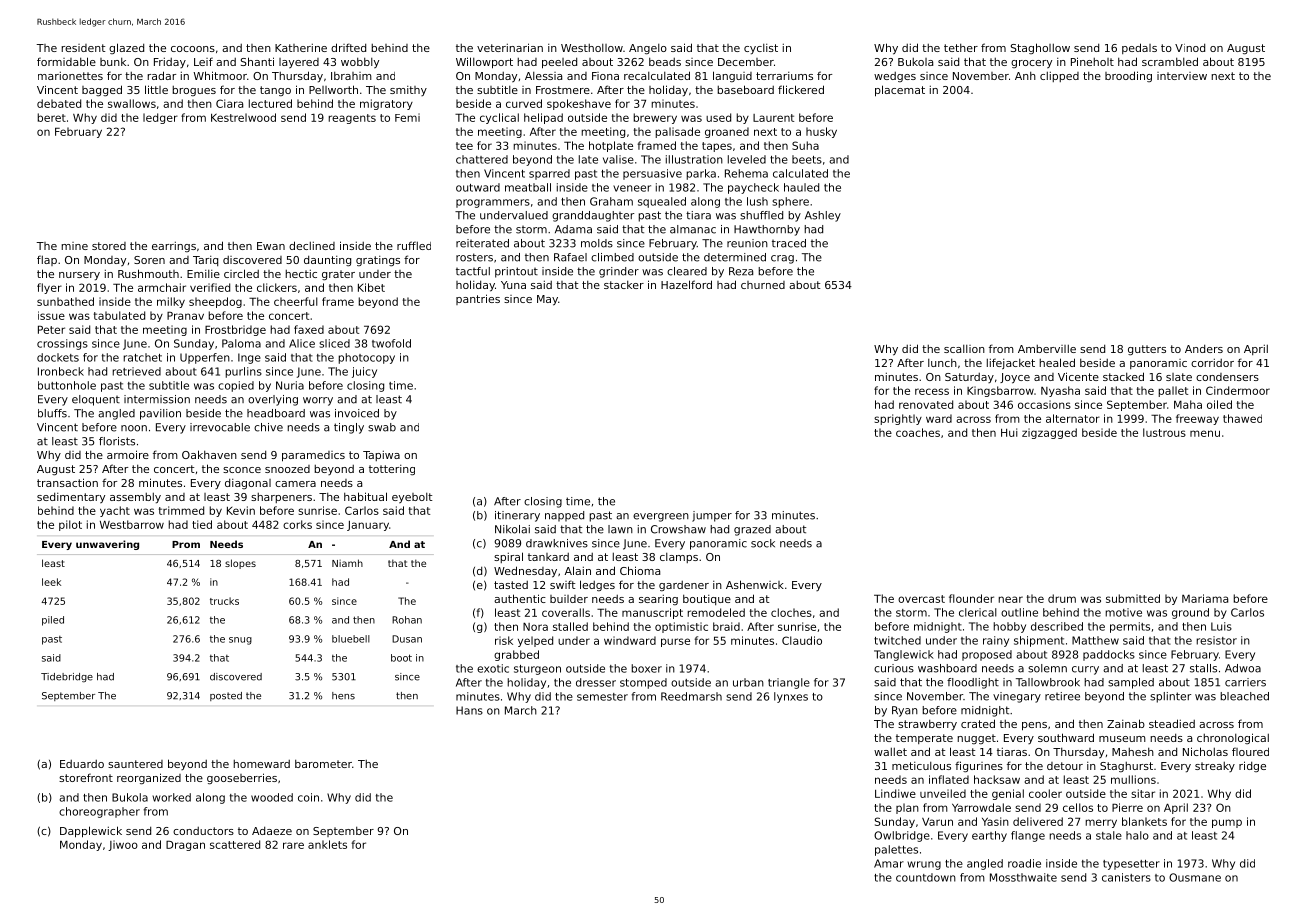 This screenshot has height=924, width=1308. What do you see at coordinates (243, 117) in the screenshot?
I see `Kestrelwood` at bounding box center [243, 117].
